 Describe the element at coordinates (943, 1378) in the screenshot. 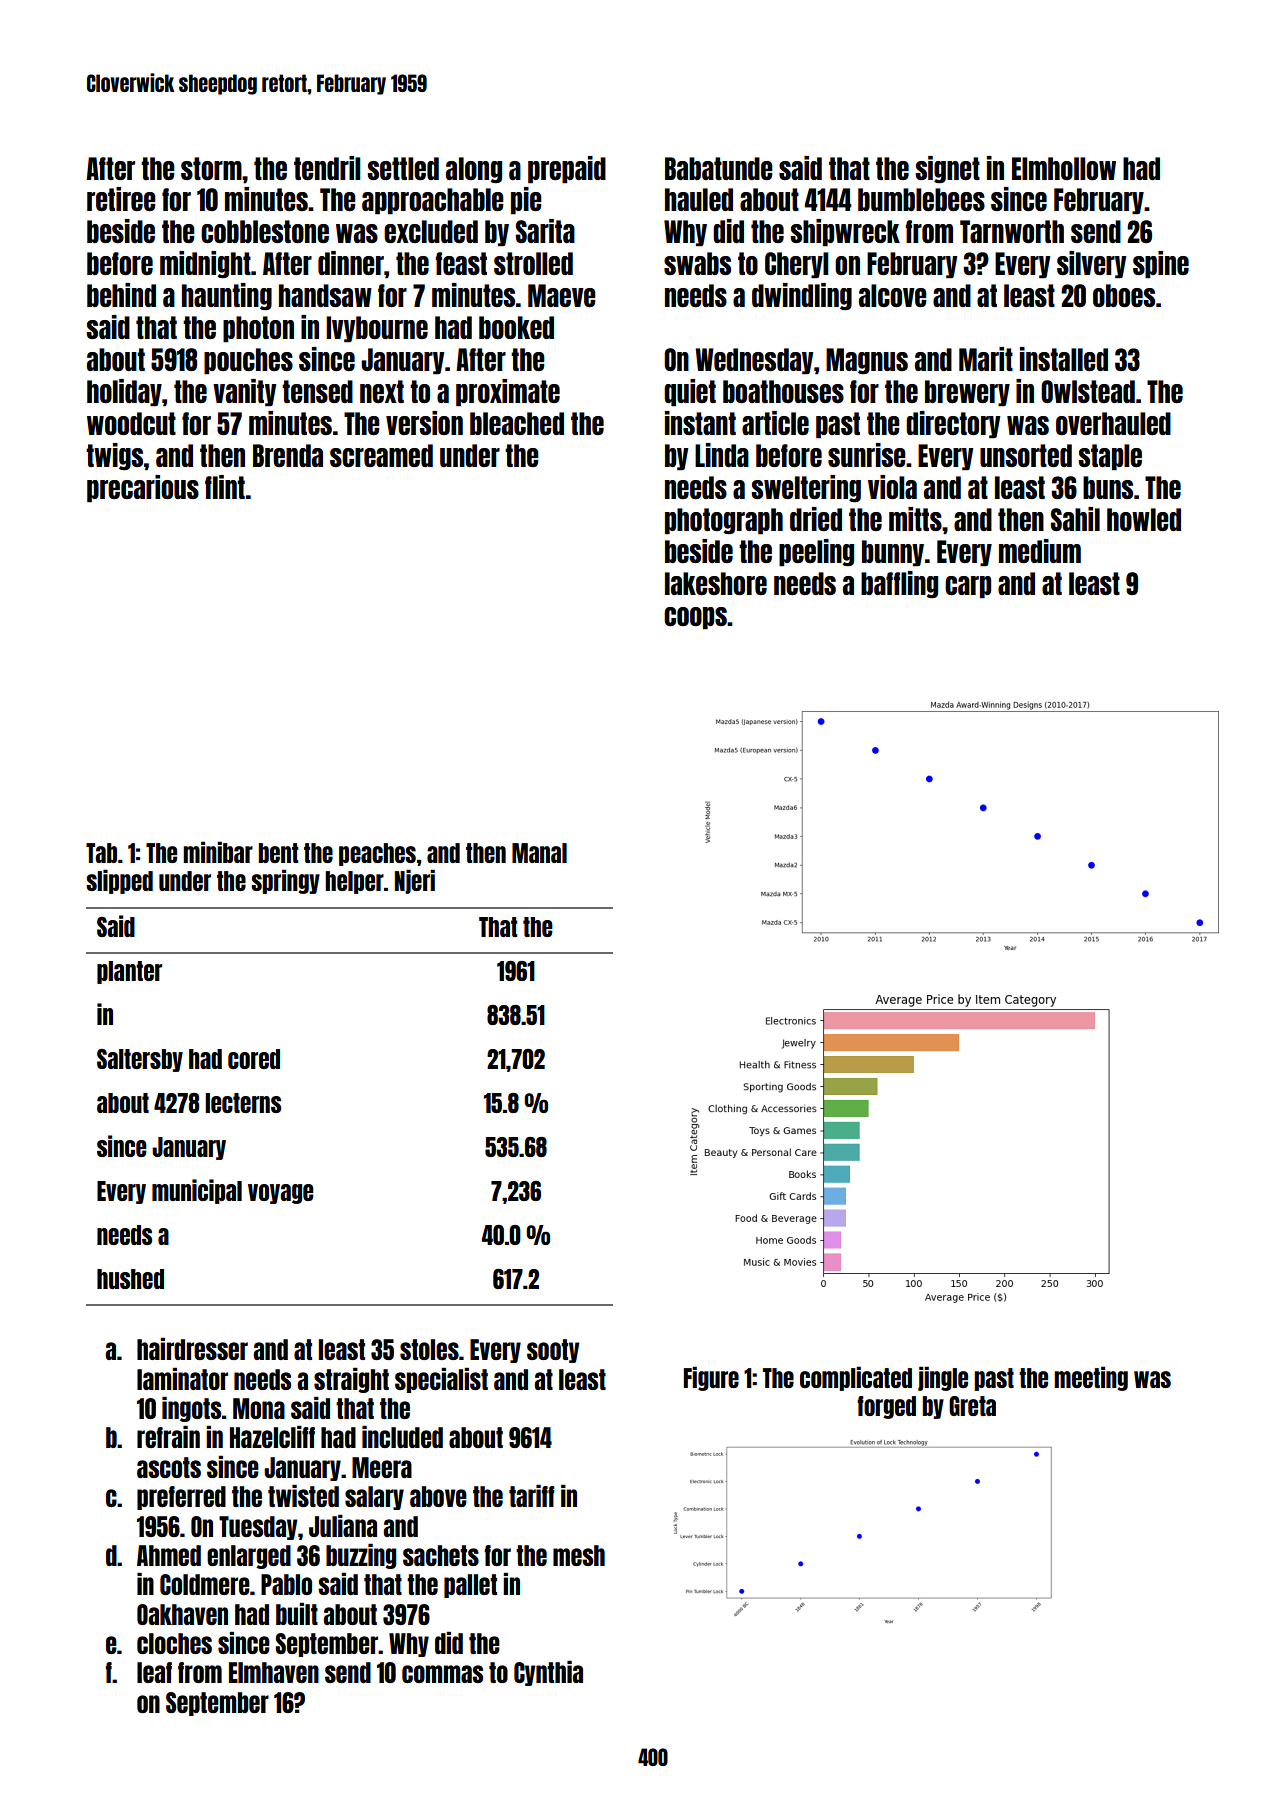

I see `jingle` at that location.
